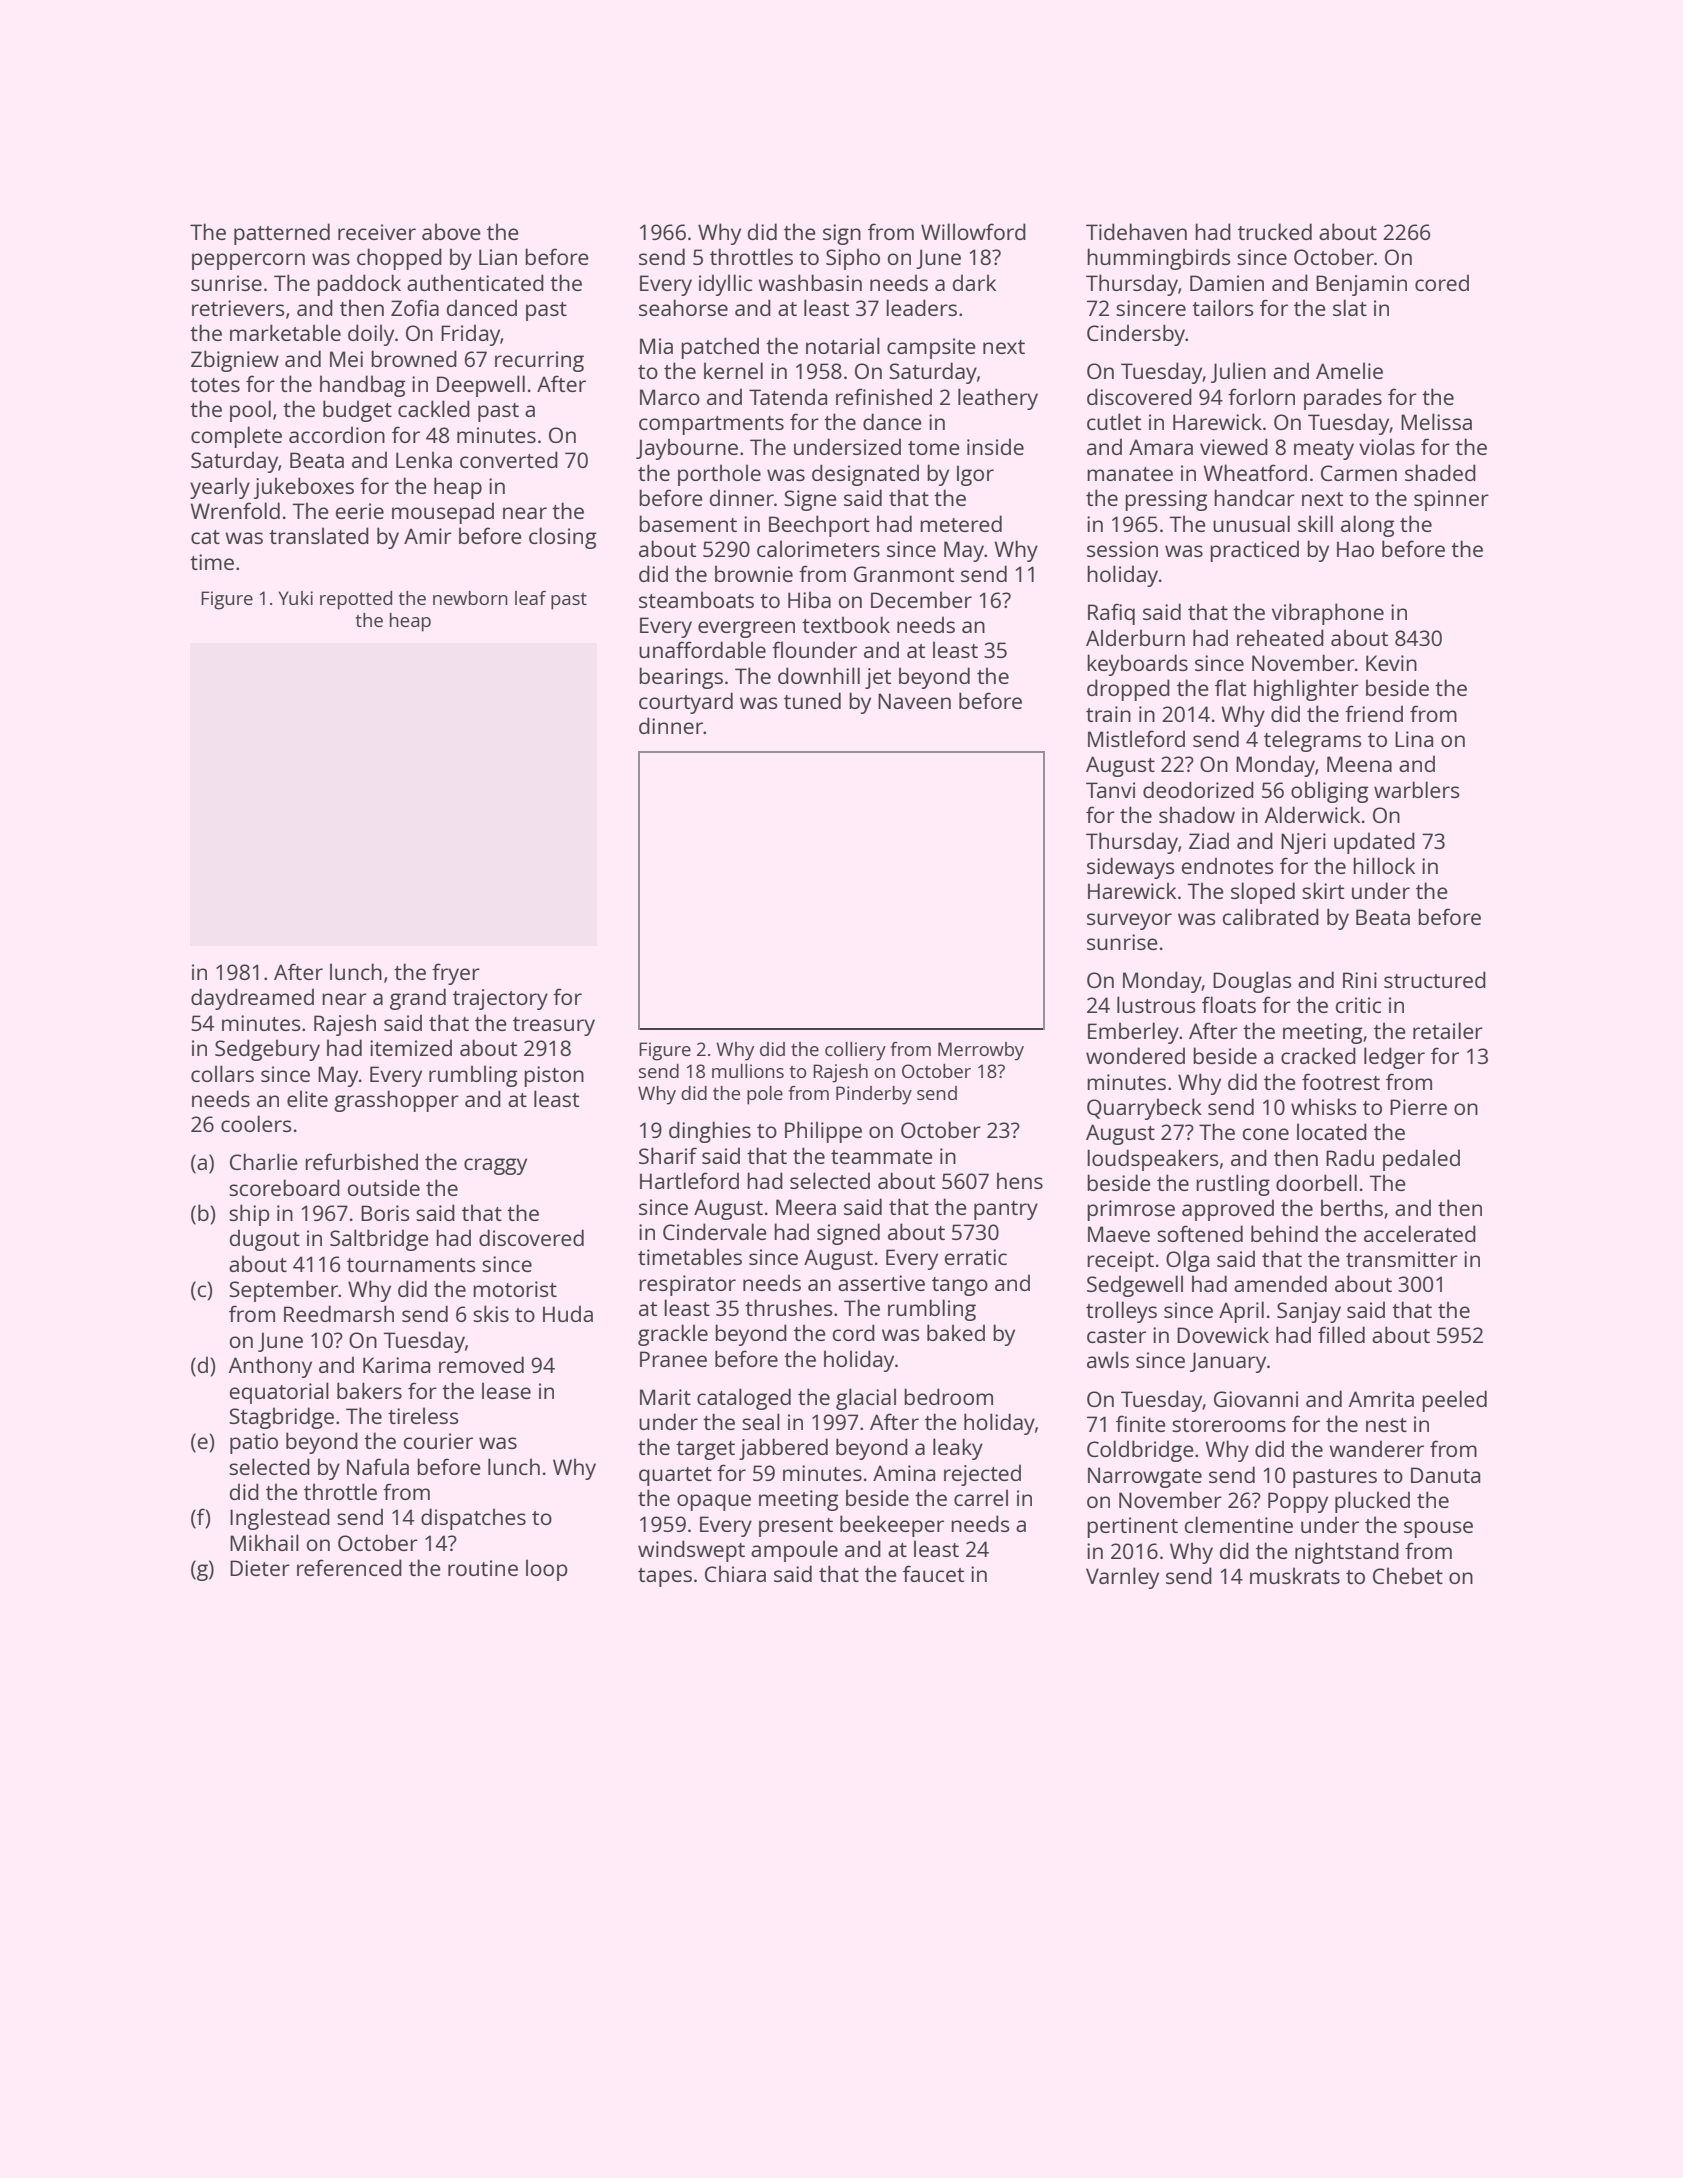  I want to click on repotted, so click(356, 600).
